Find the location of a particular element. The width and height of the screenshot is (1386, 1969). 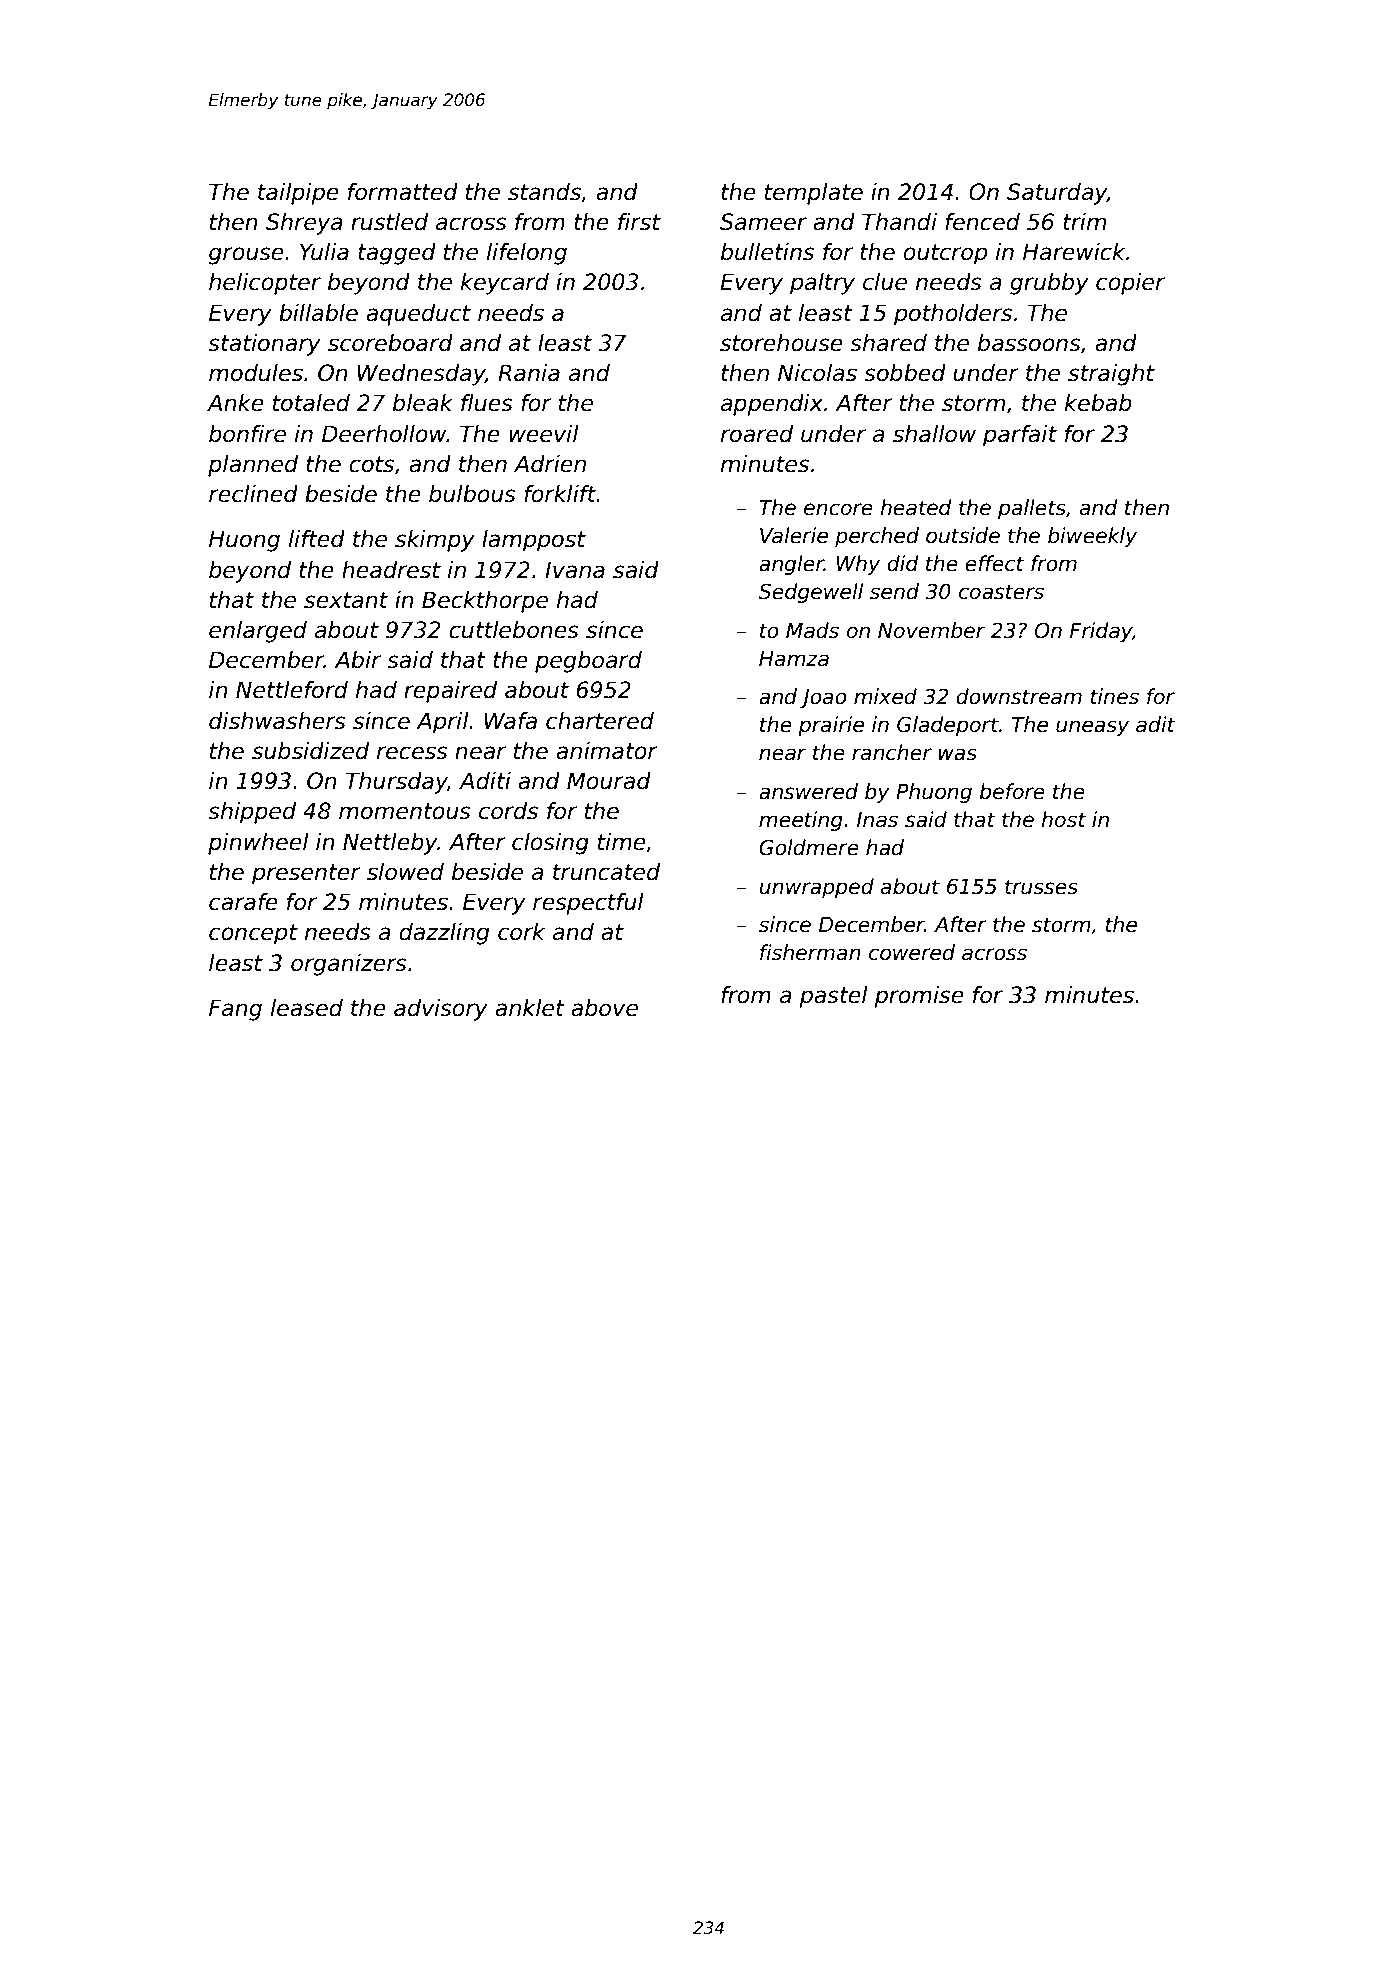

Deerhollow is located at coordinates (384, 434).
